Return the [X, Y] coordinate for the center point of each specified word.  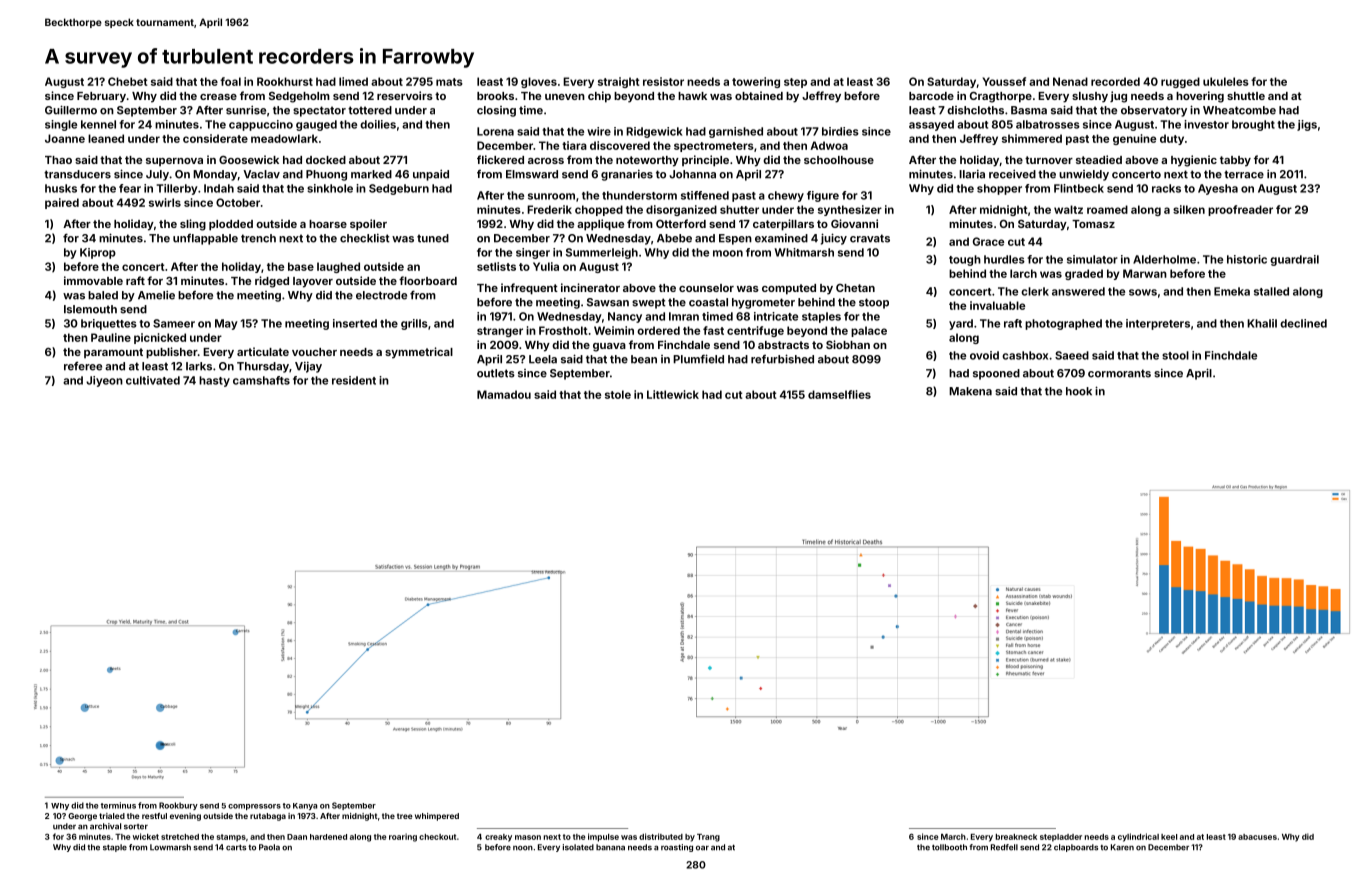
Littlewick [673, 394]
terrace [1244, 174]
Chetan [855, 288]
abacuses [1257, 837]
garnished [736, 132]
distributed [661, 836]
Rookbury [178, 806]
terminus [118, 805]
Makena [970, 391]
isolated [578, 847]
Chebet [128, 81]
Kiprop [98, 253]
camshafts [261, 380]
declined [1303, 323]
